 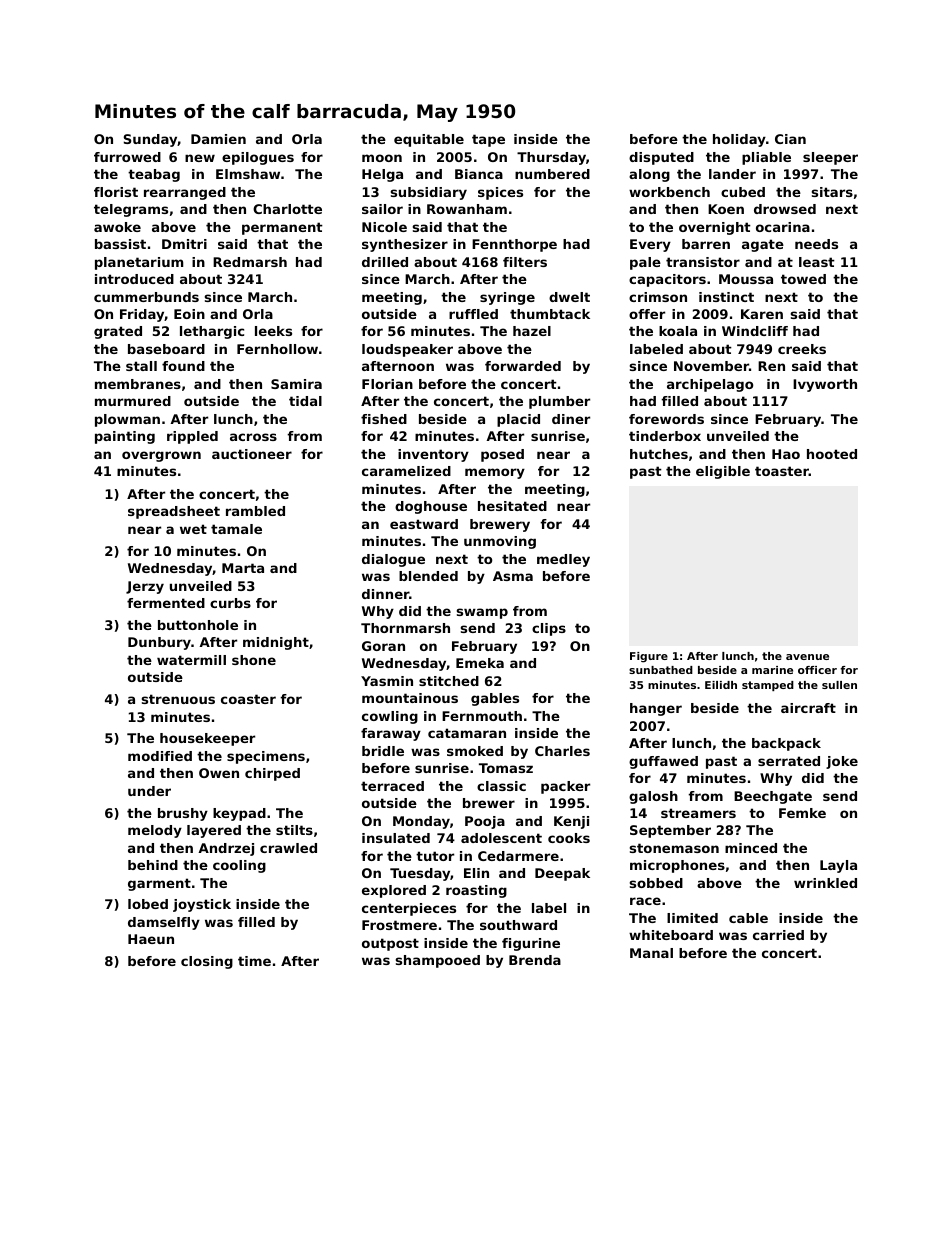 I want to click on rambled, so click(x=255, y=511).
